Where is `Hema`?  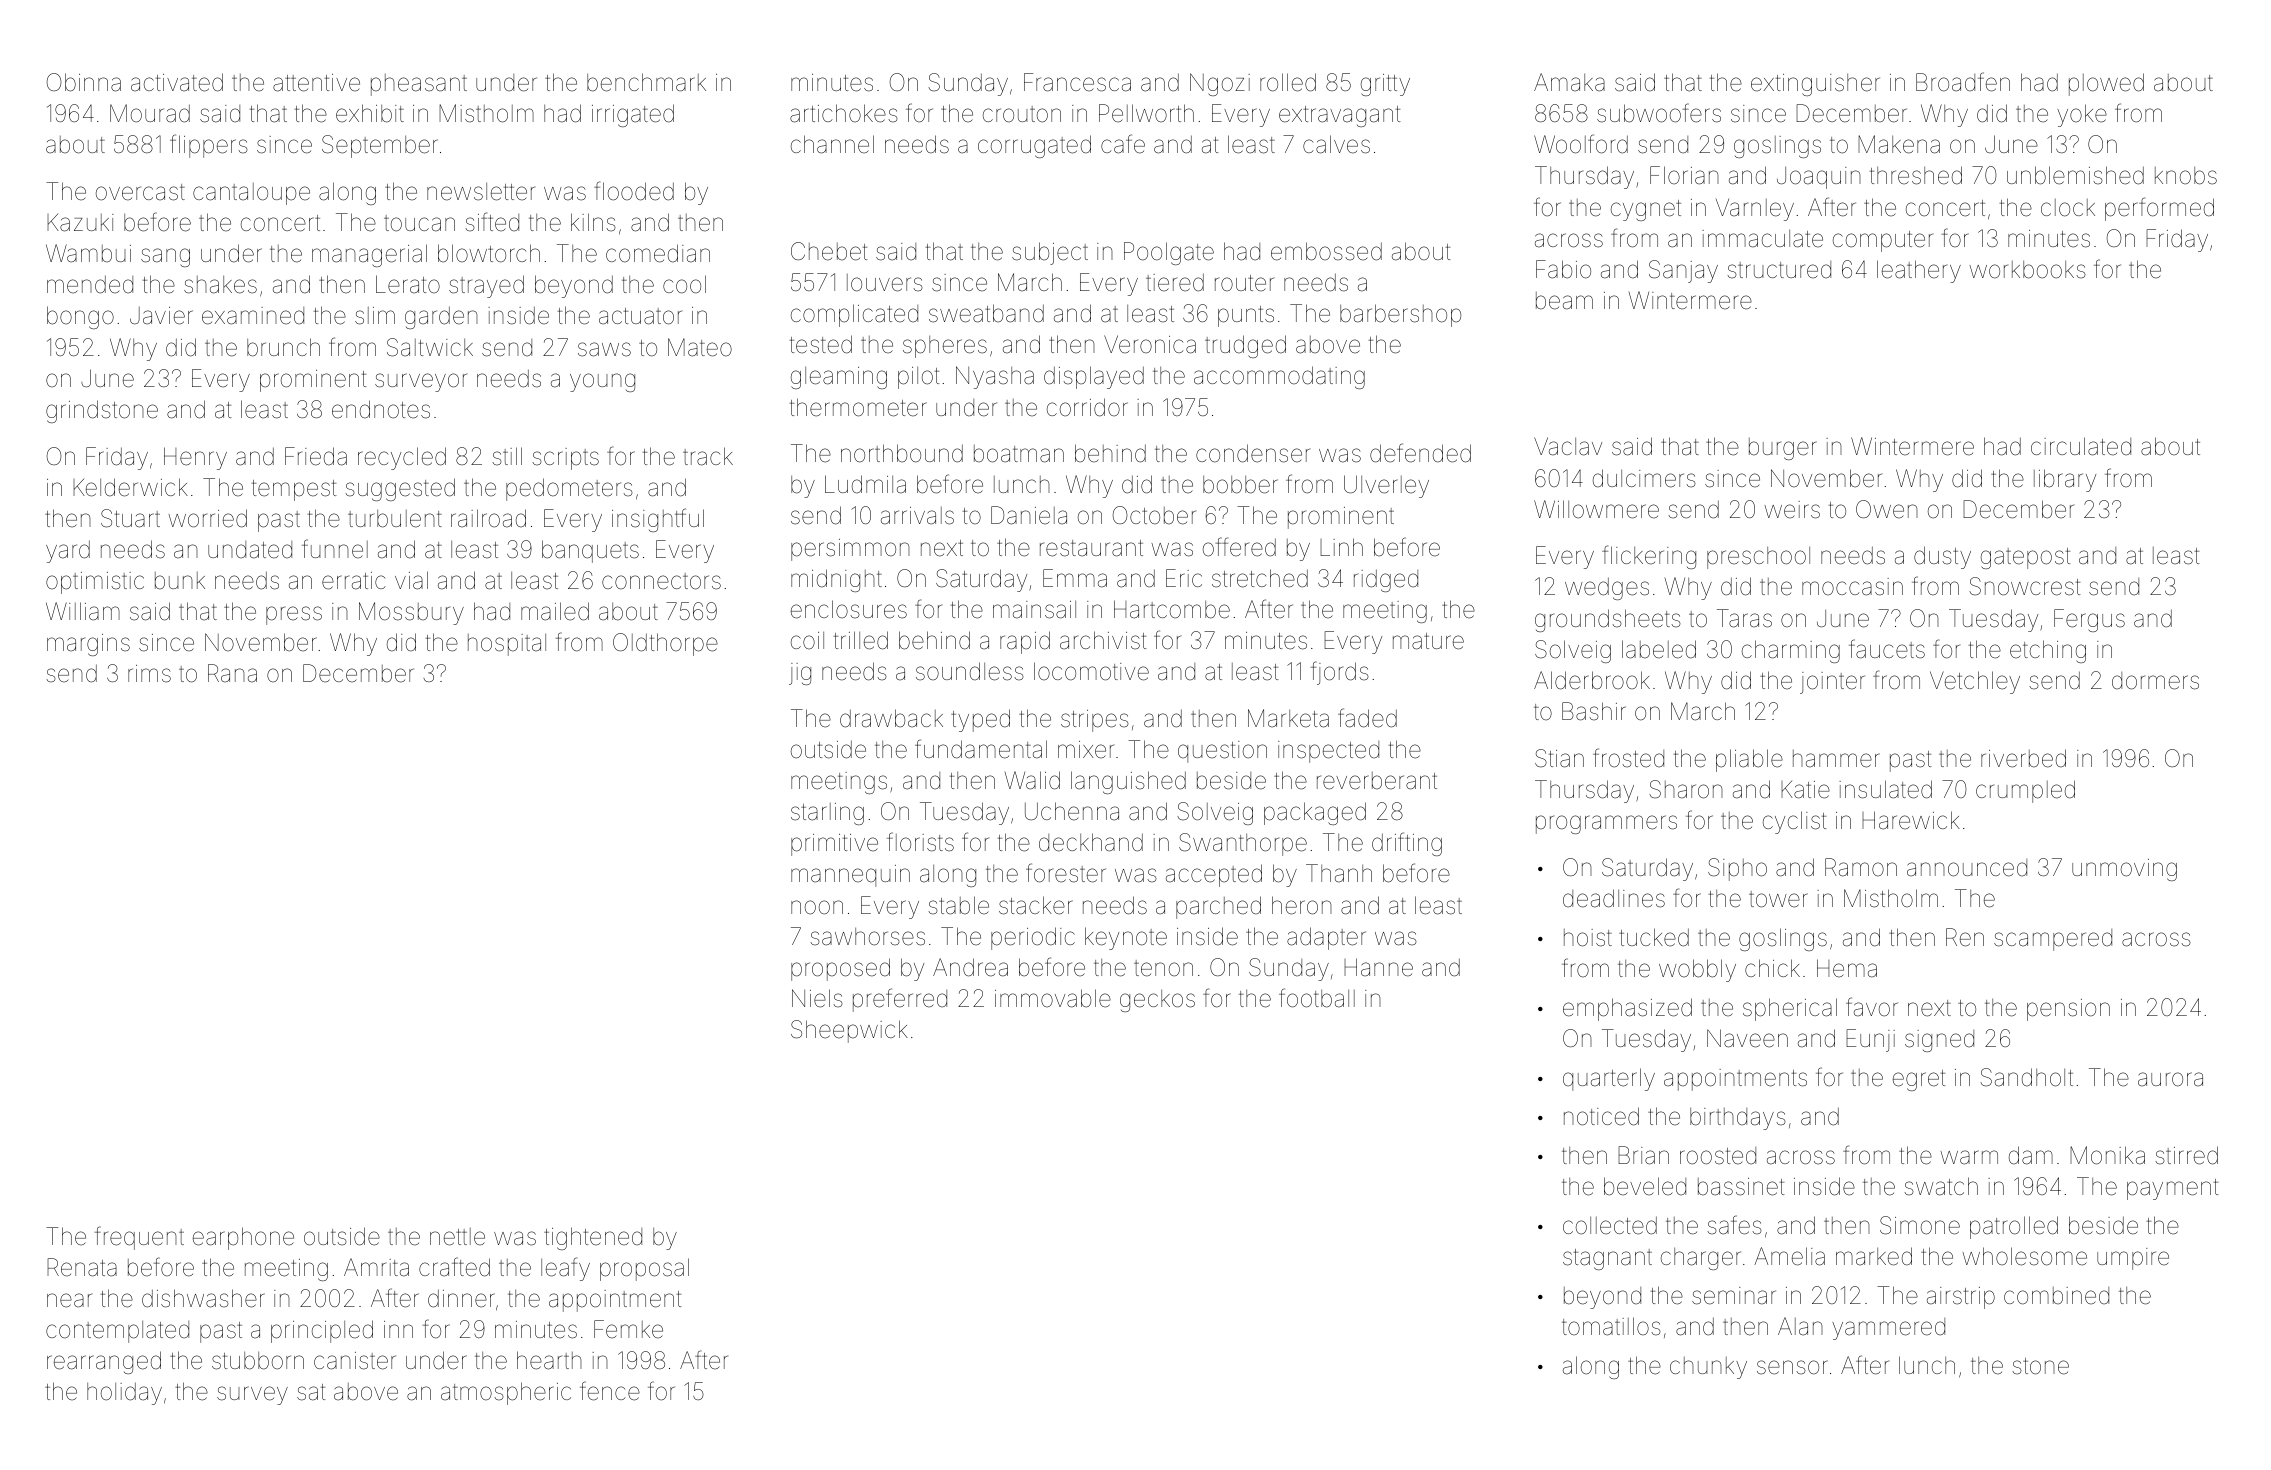 Hema is located at coordinates (1847, 968).
